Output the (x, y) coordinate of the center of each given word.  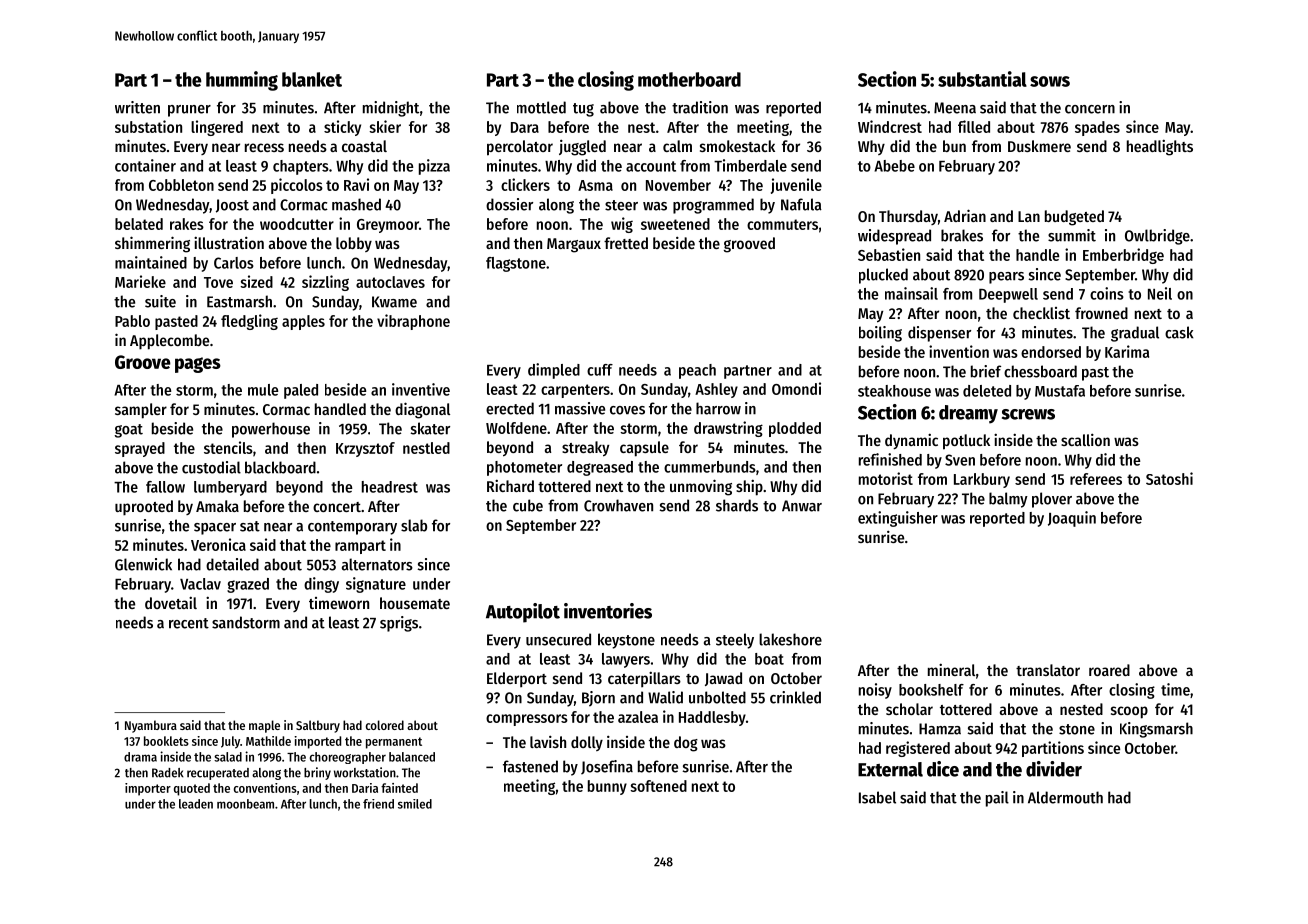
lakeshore (790, 639)
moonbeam (245, 804)
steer (621, 205)
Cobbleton (181, 185)
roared (1109, 670)
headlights (1160, 147)
